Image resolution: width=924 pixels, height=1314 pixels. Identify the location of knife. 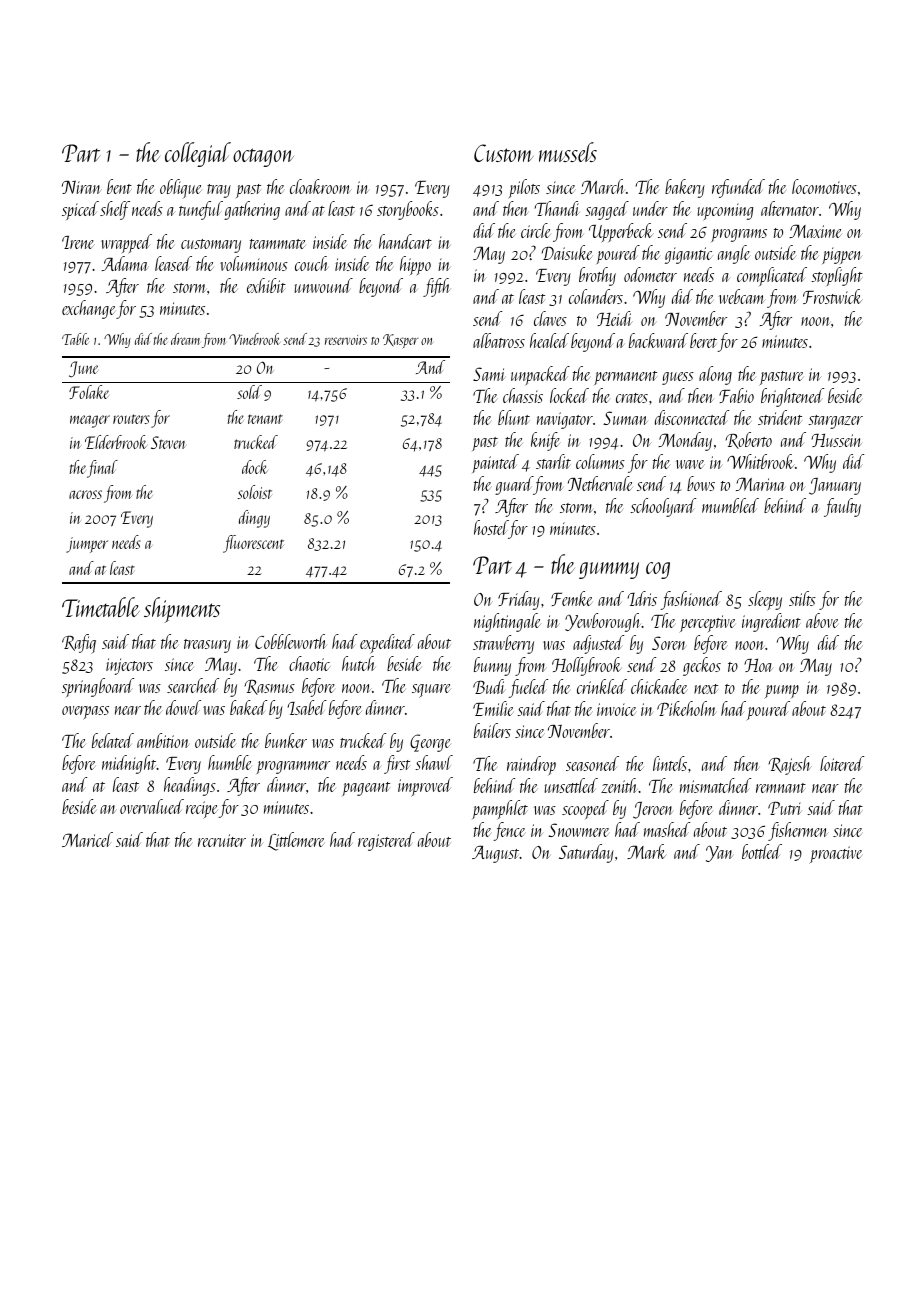
(546, 441).
